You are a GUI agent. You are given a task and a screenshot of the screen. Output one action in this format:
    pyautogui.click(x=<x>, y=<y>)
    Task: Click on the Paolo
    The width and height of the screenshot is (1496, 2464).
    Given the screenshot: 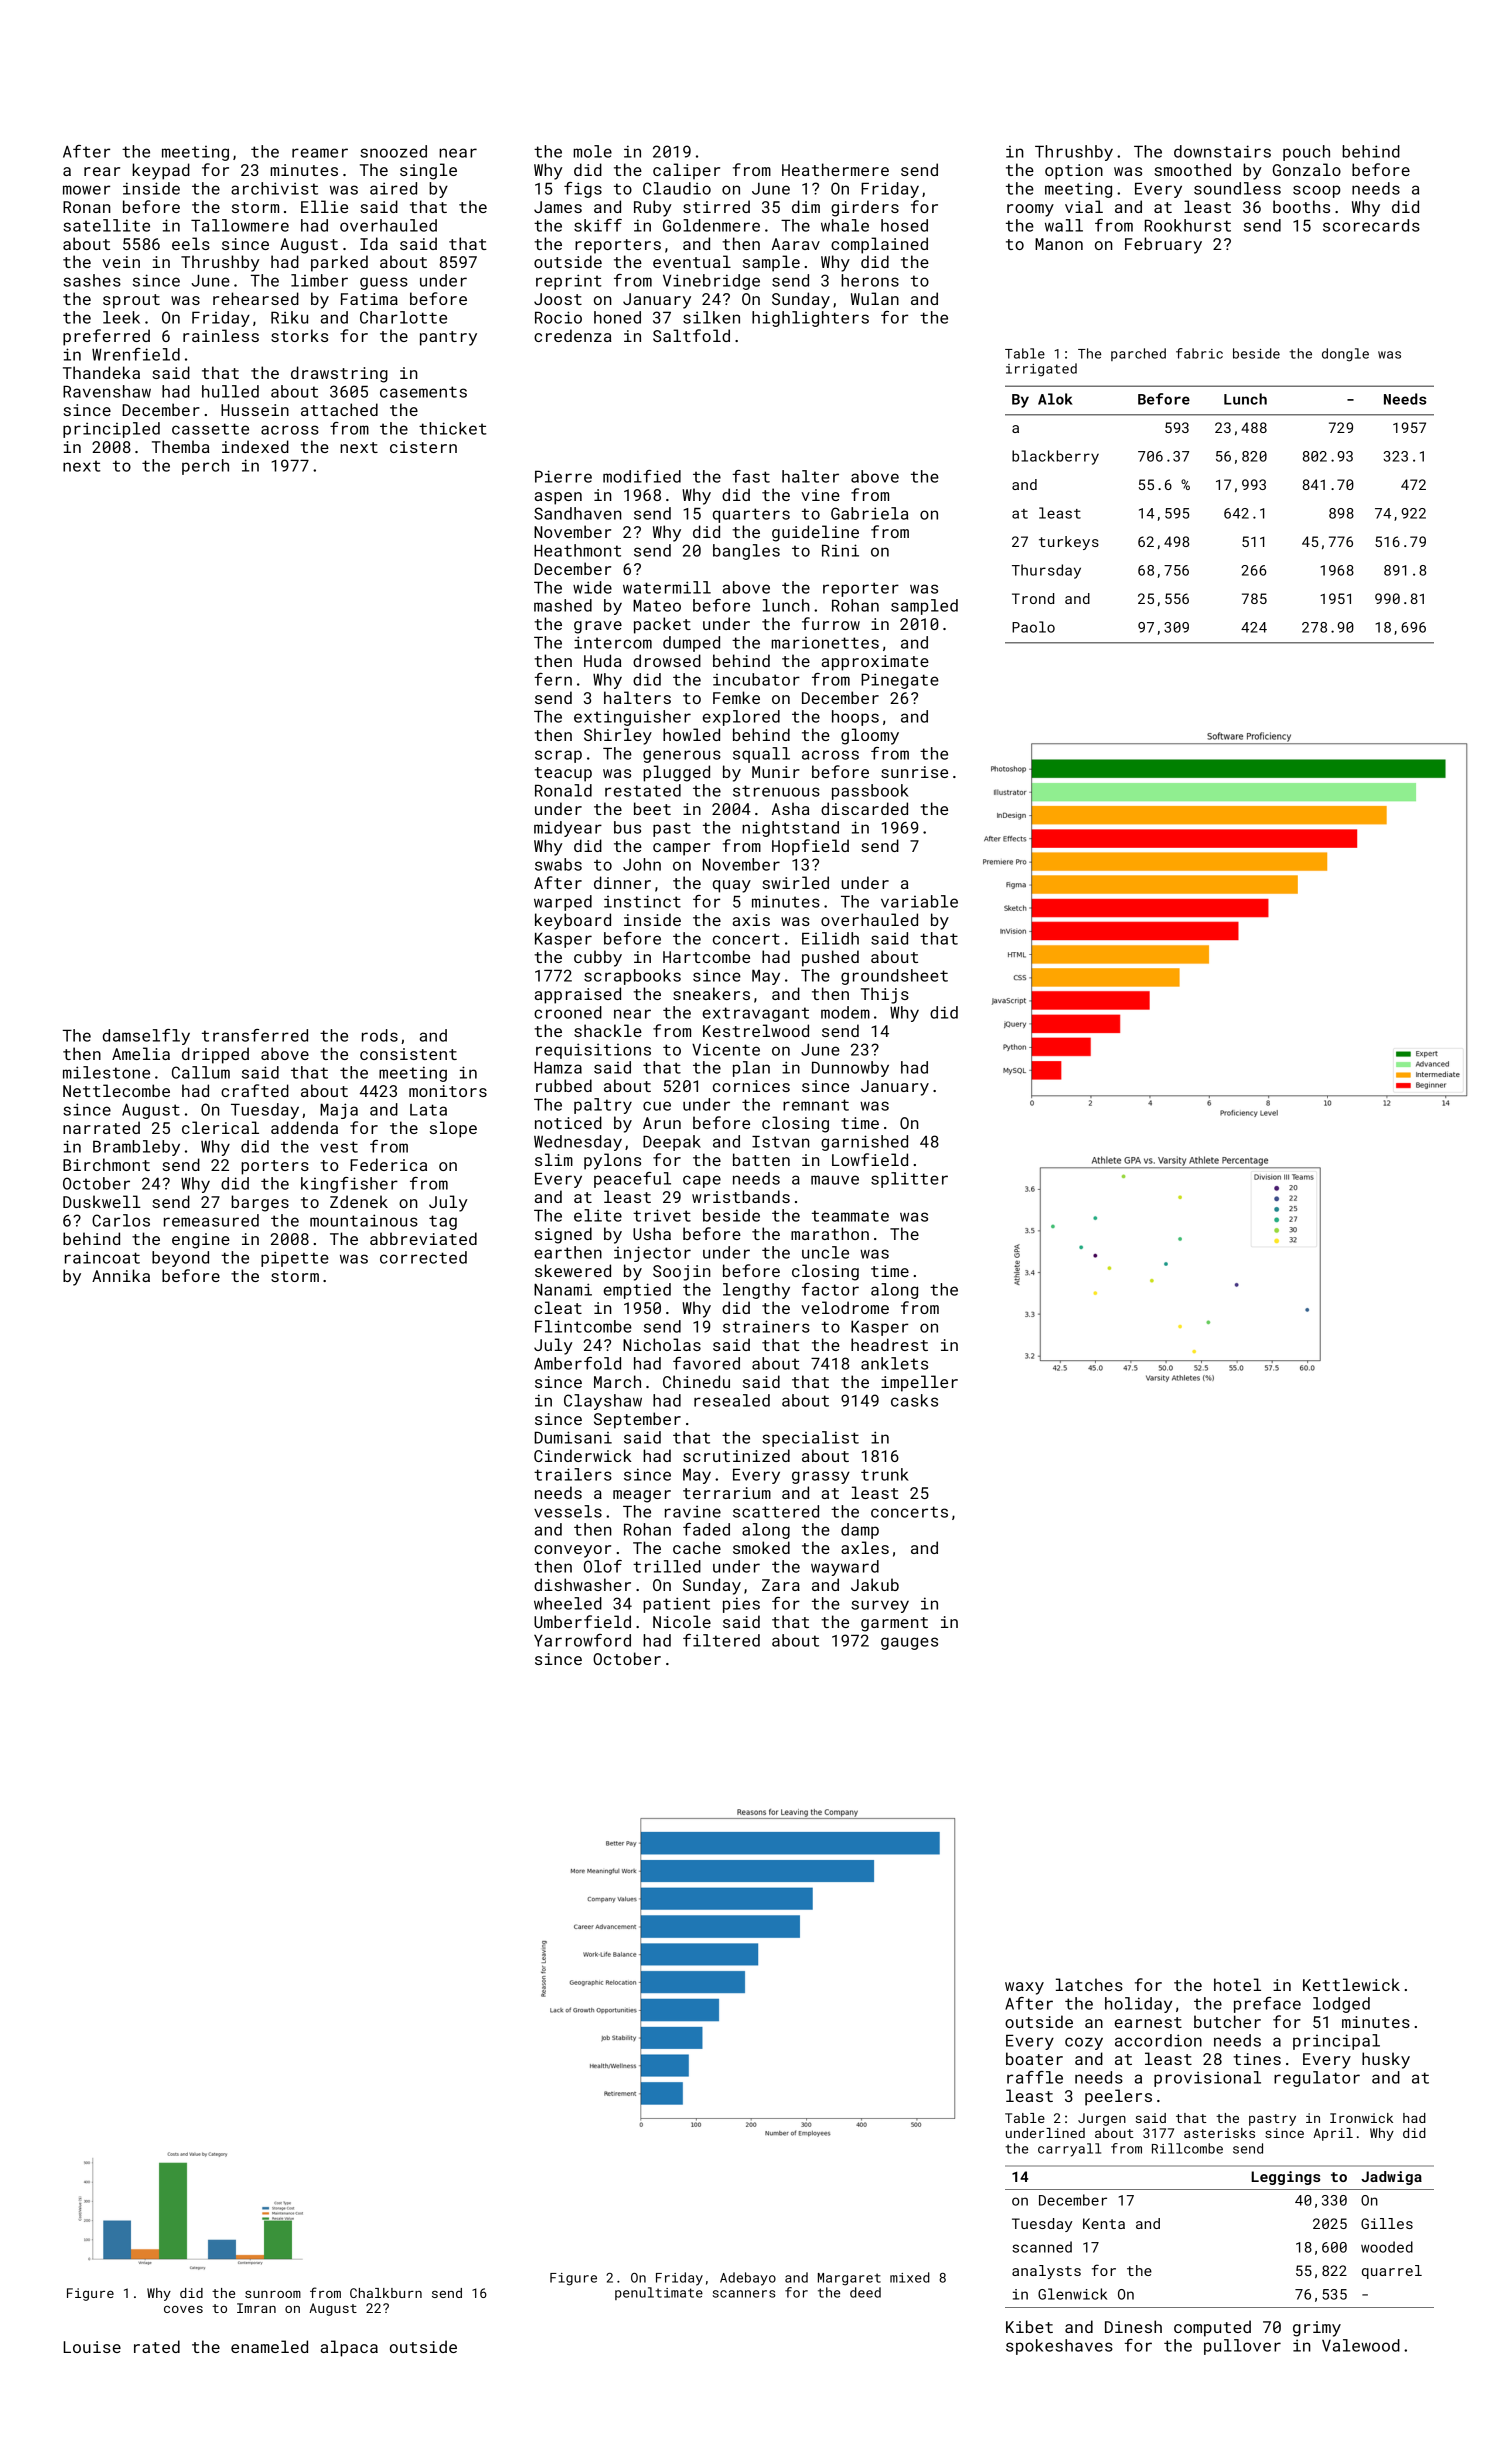 What is the action you would take?
    pyautogui.click(x=1033, y=627)
